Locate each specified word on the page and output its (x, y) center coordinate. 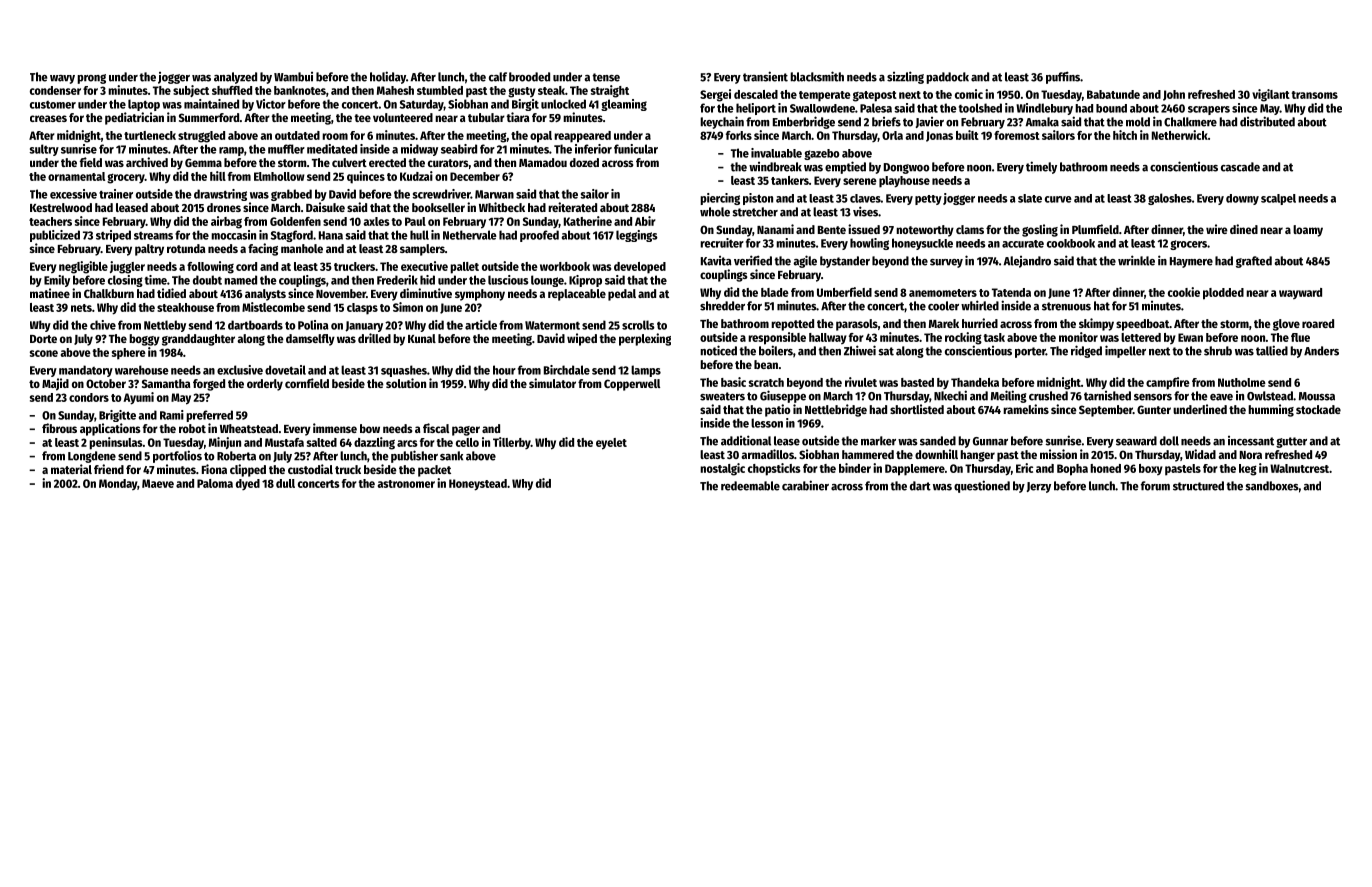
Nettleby (165, 326)
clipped (248, 470)
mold (1138, 122)
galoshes (1170, 199)
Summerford (209, 117)
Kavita (716, 261)
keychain (722, 122)
